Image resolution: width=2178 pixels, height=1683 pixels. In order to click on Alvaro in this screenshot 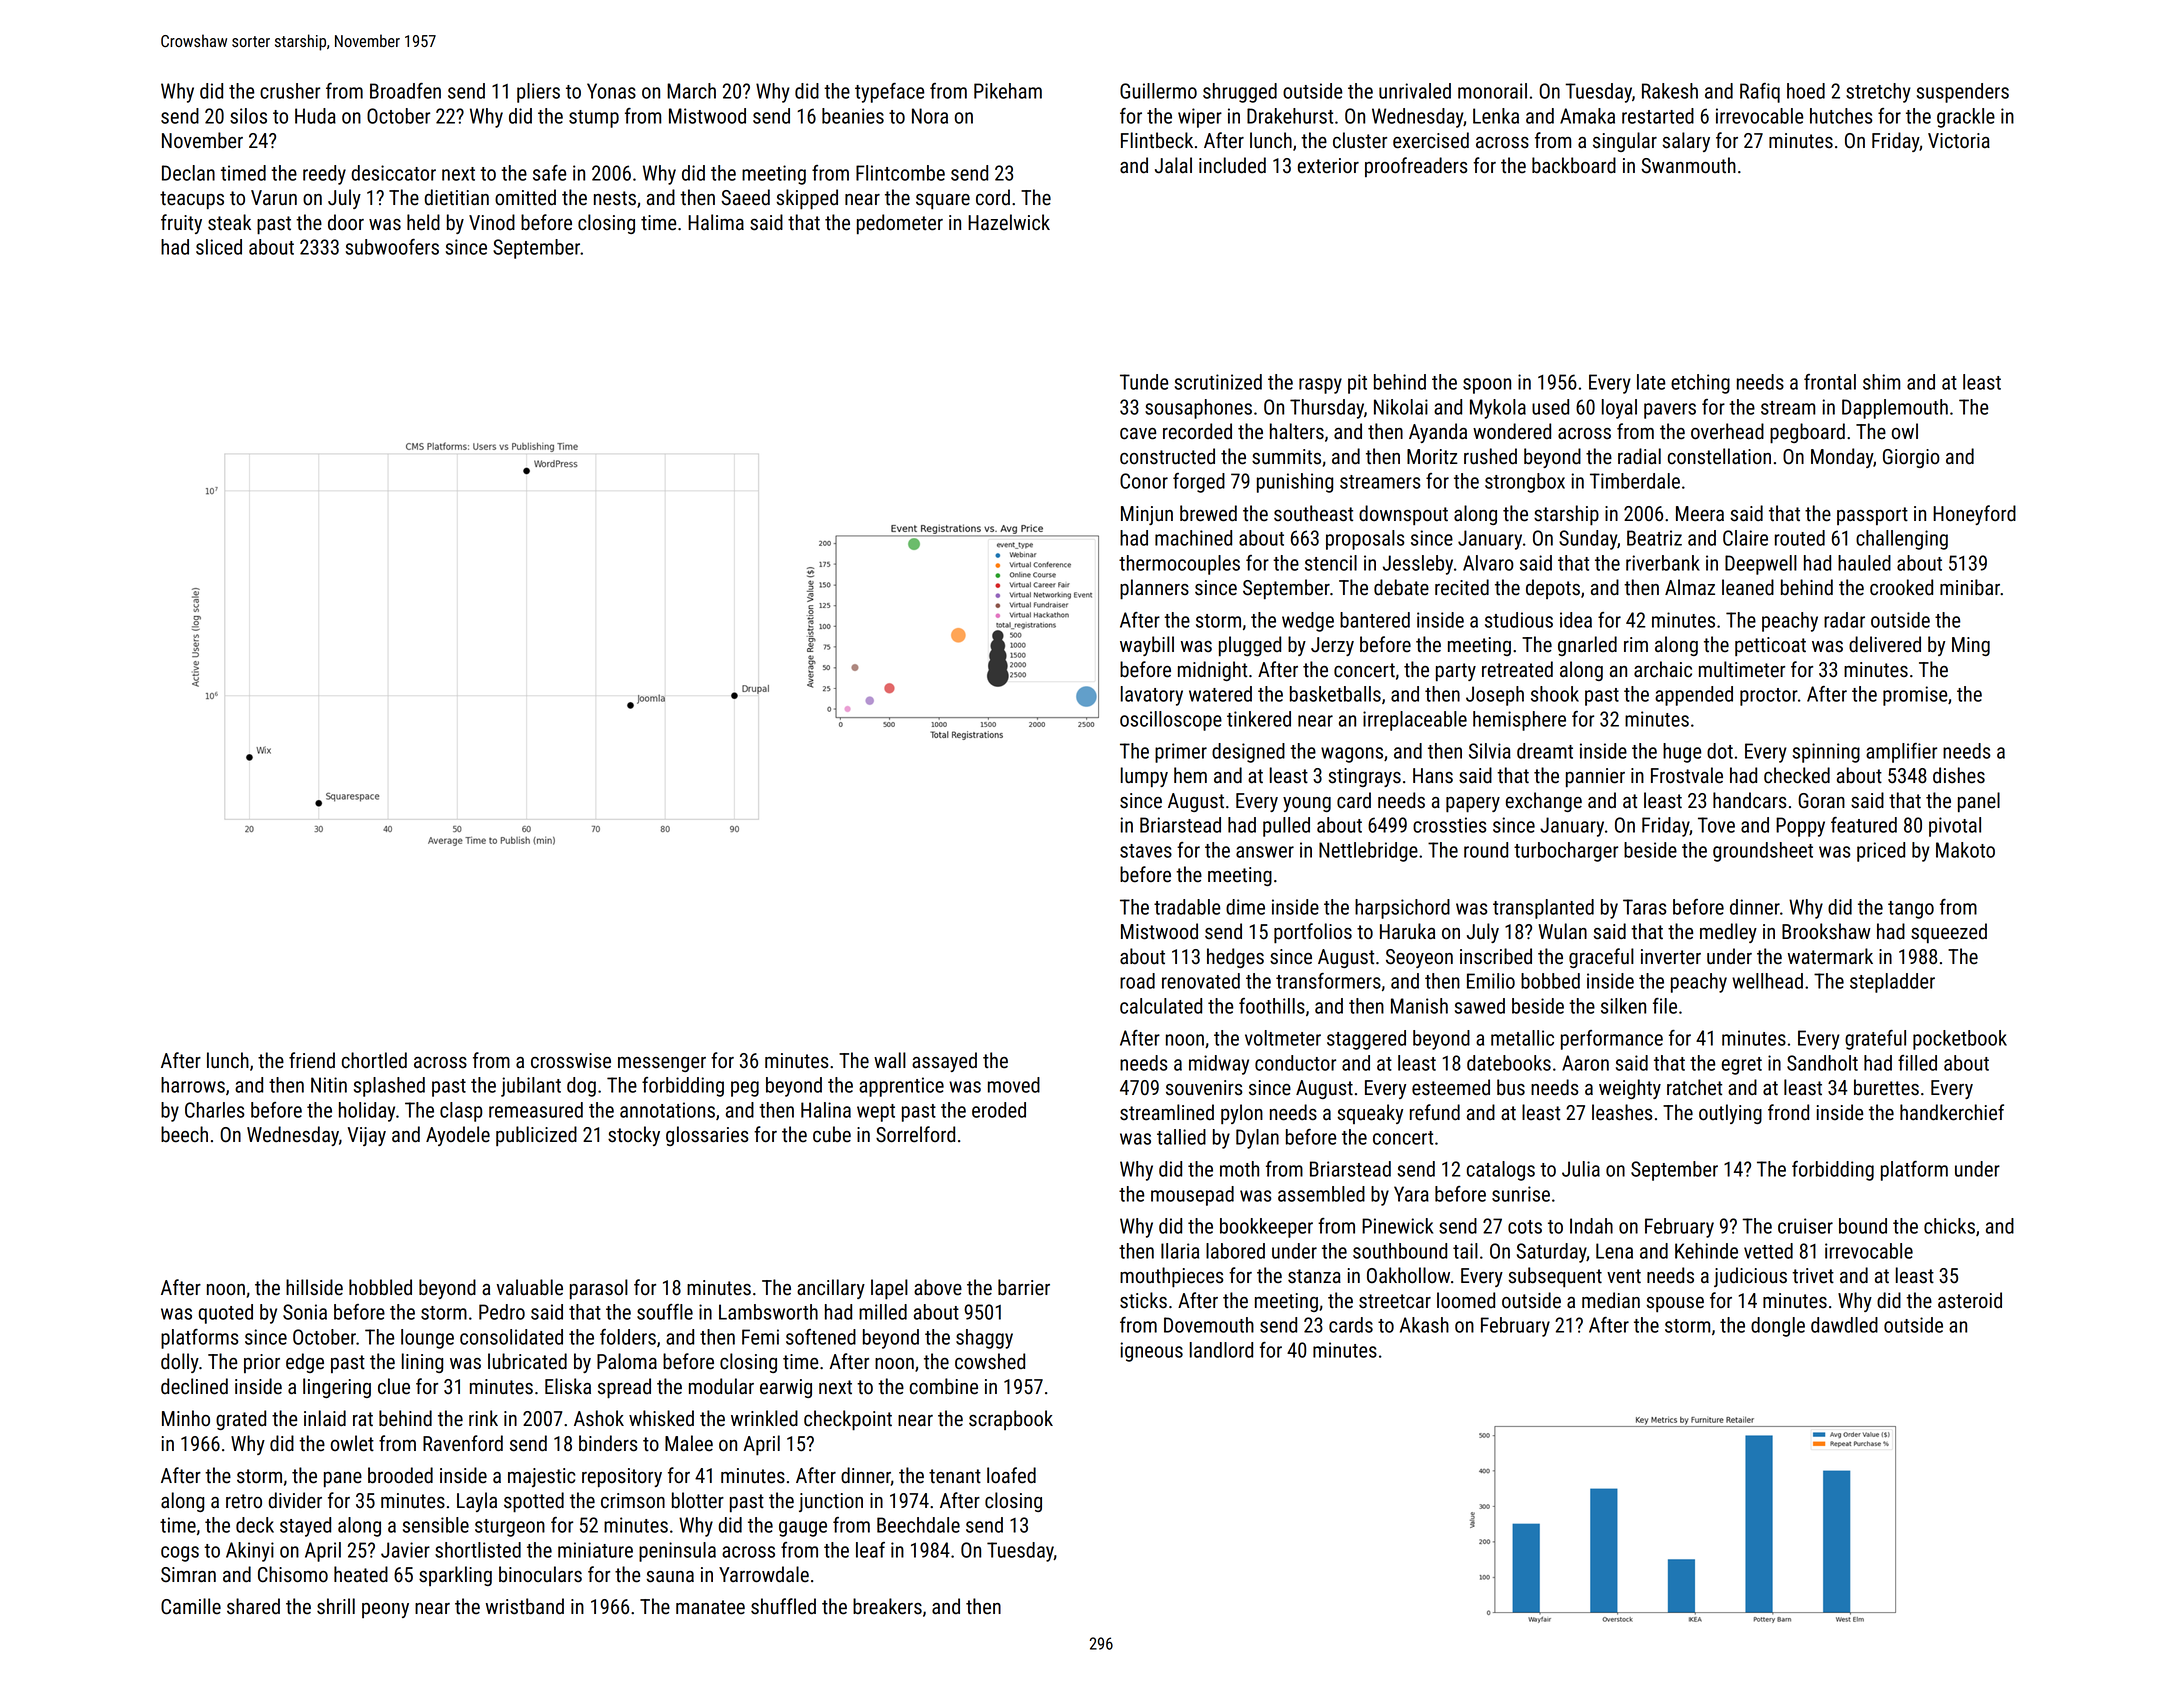, I will do `click(1488, 563)`.
